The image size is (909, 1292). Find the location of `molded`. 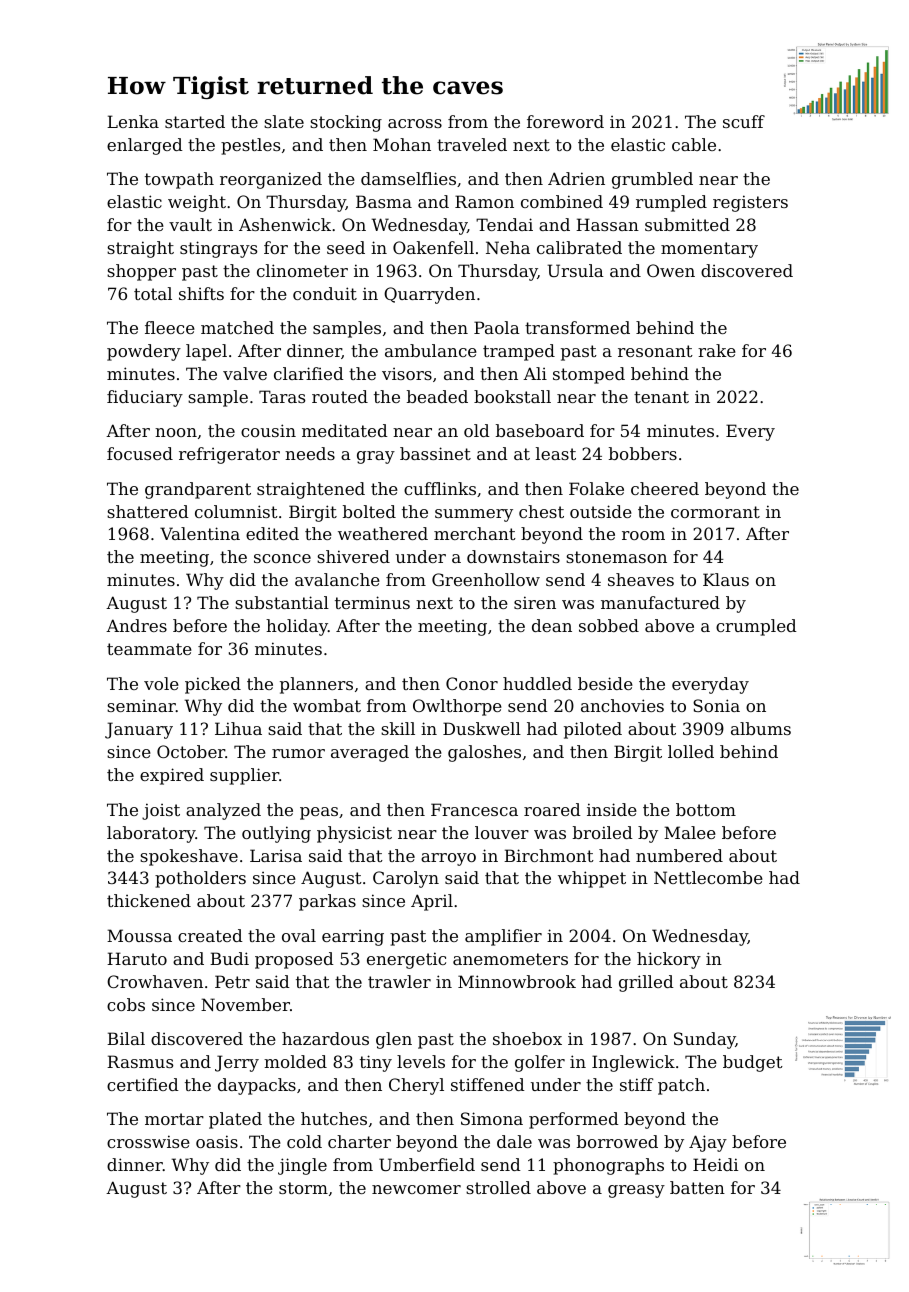

molded is located at coordinates (295, 1061).
